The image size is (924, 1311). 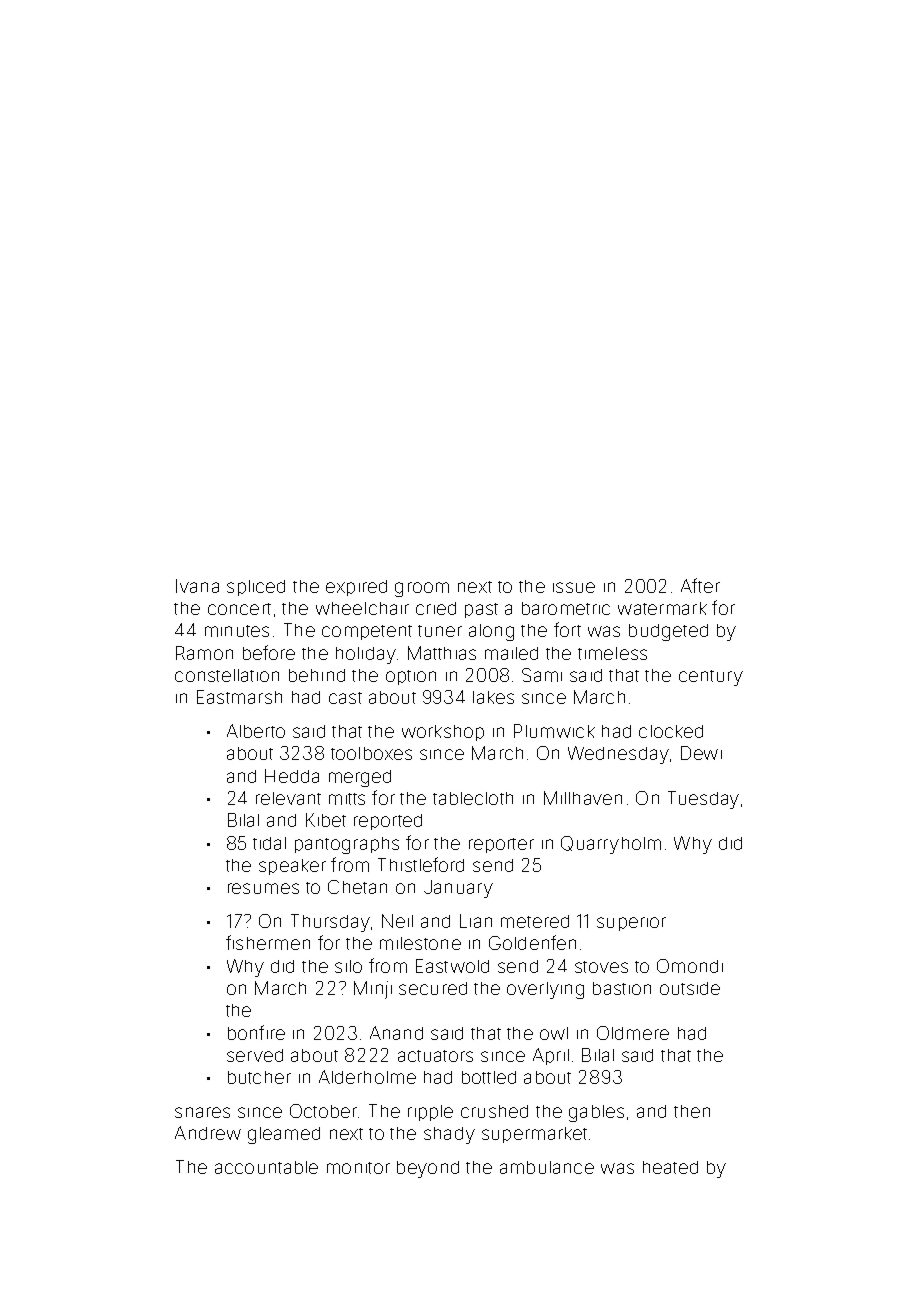 What do you see at coordinates (268, 942) in the image?
I see `fishermen` at bounding box center [268, 942].
